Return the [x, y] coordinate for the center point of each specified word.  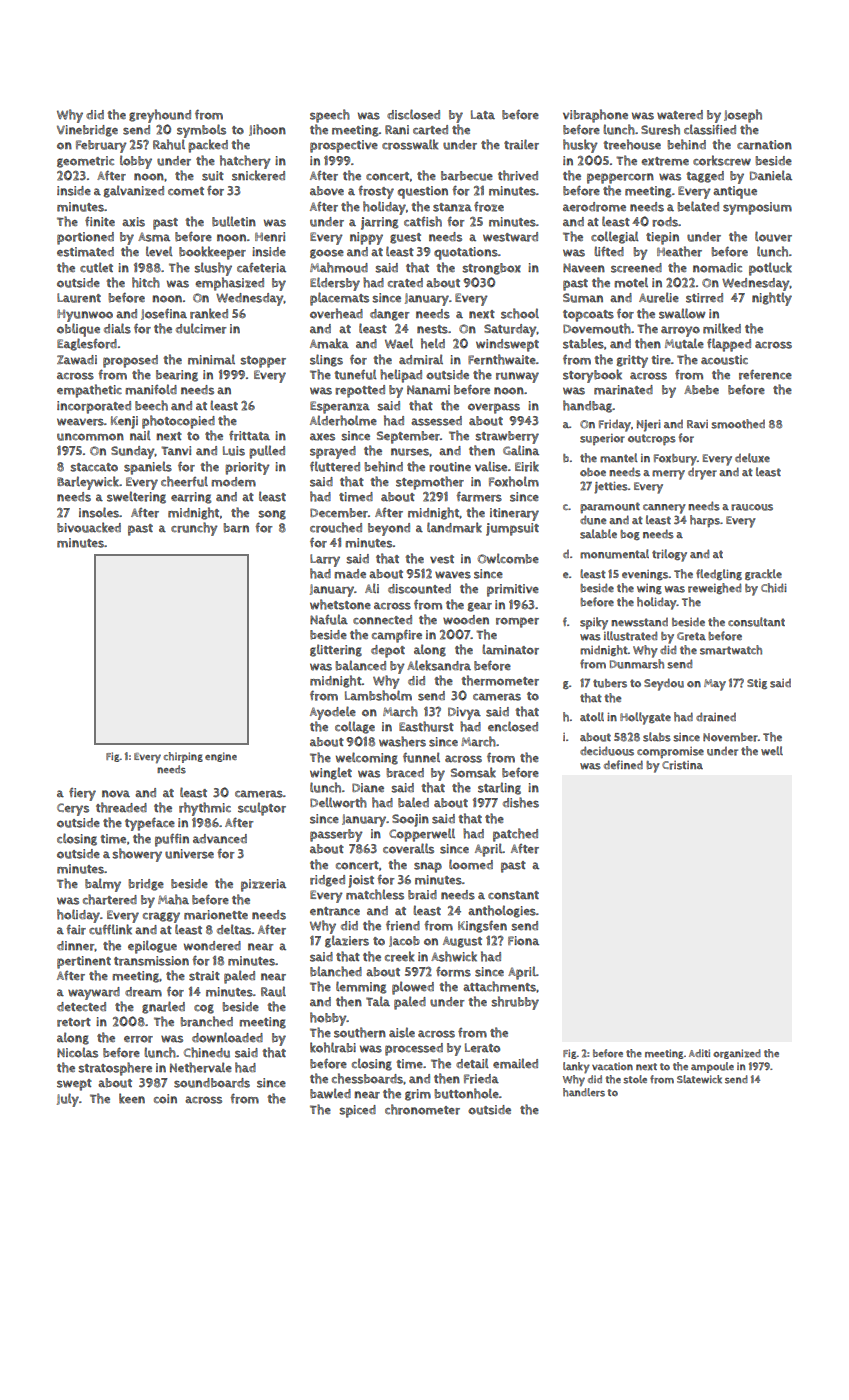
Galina [521, 450]
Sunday [133, 452]
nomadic [717, 268]
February [101, 146]
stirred [704, 298]
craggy [161, 917]
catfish [423, 221]
